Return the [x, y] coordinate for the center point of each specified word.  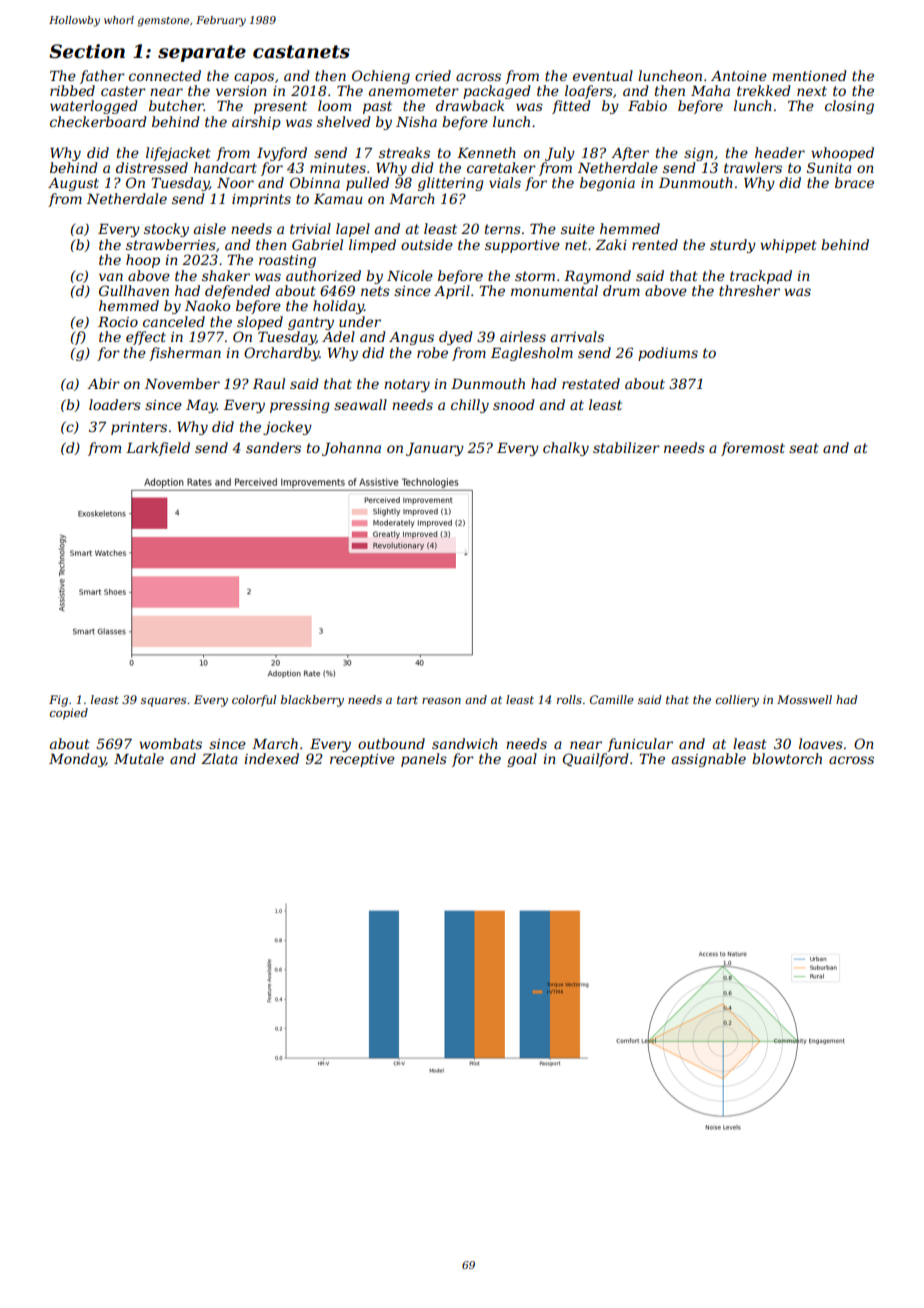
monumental [554, 290]
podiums [668, 354]
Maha [710, 90]
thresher [749, 290]
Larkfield [158, 449]
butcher [176, 105]
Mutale [139, 758]
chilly [470, 406]
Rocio [118, 322]
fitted [571, 107]
